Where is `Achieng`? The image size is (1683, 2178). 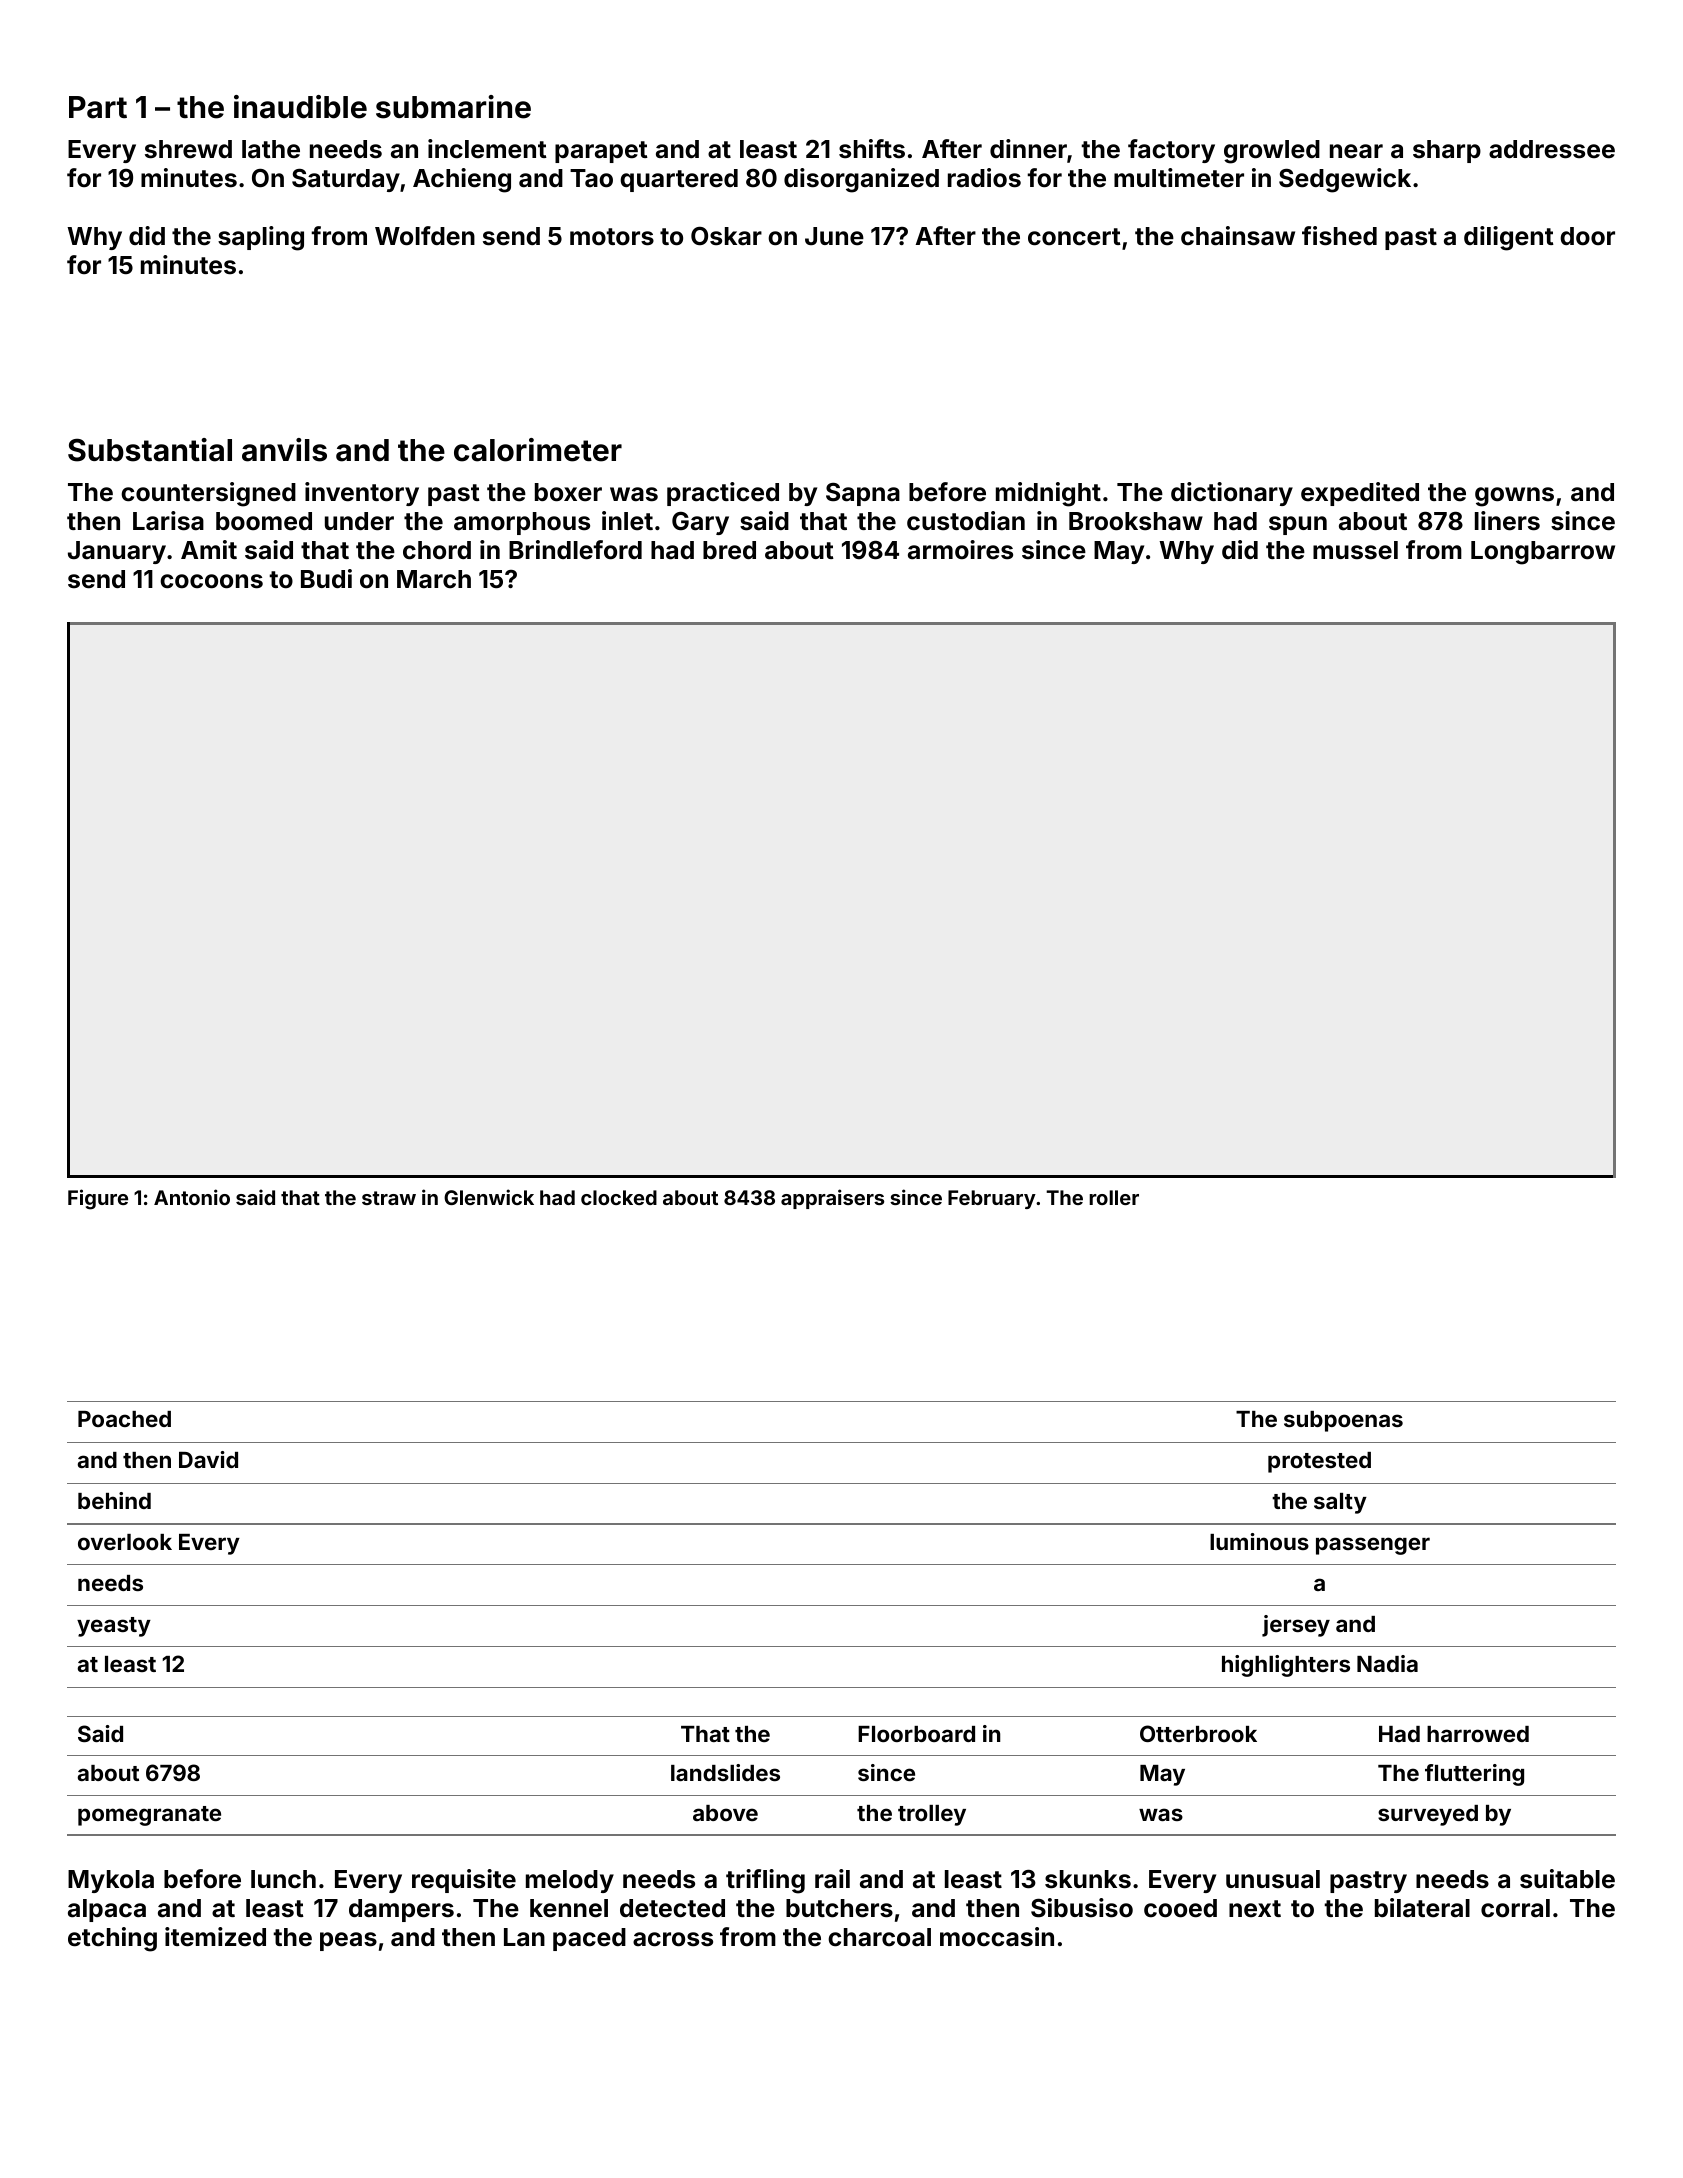
Achieng is located at coordinates (462, 180).
